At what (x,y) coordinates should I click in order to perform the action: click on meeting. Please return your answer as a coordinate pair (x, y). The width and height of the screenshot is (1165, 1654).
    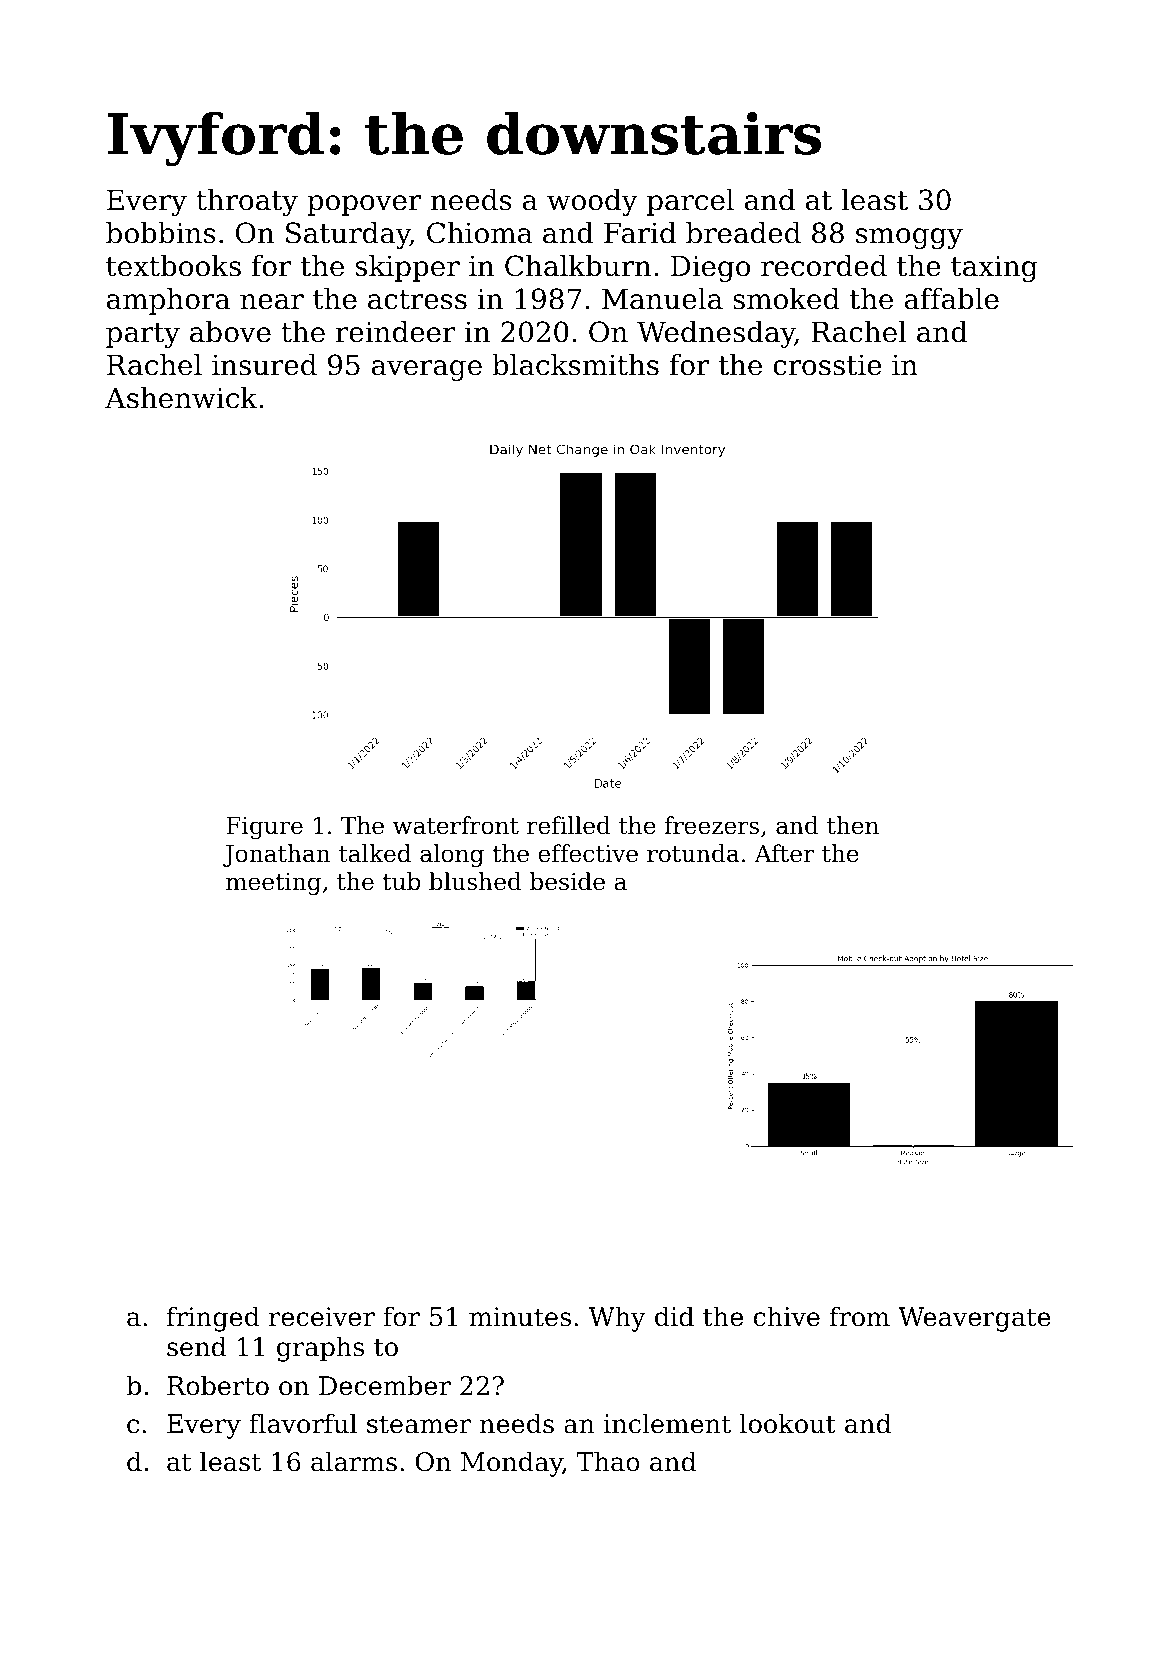
    Looking at the image, I should click on (273, 884).
